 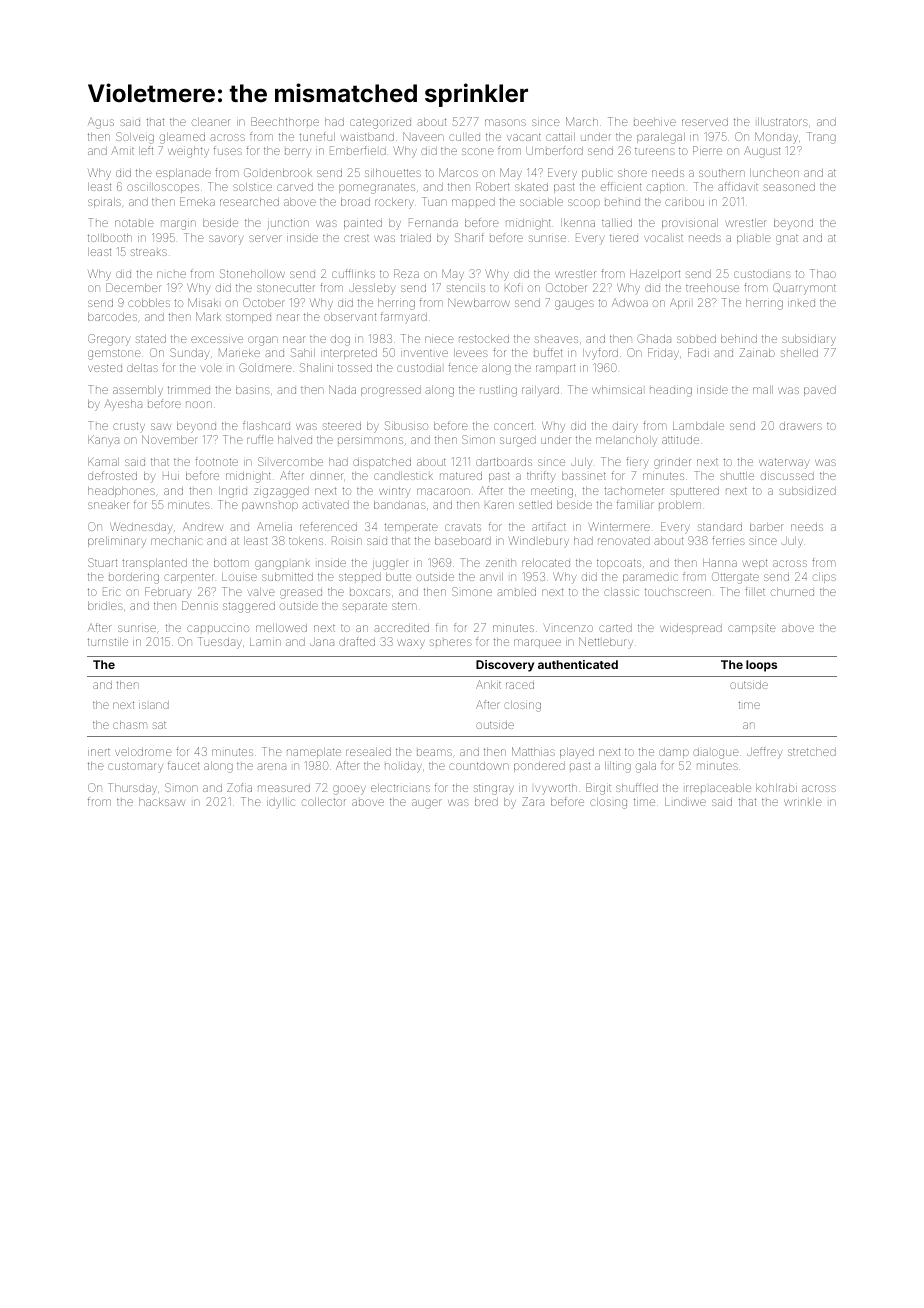 I want to click on whimsical, so click(x=617, y=390).
